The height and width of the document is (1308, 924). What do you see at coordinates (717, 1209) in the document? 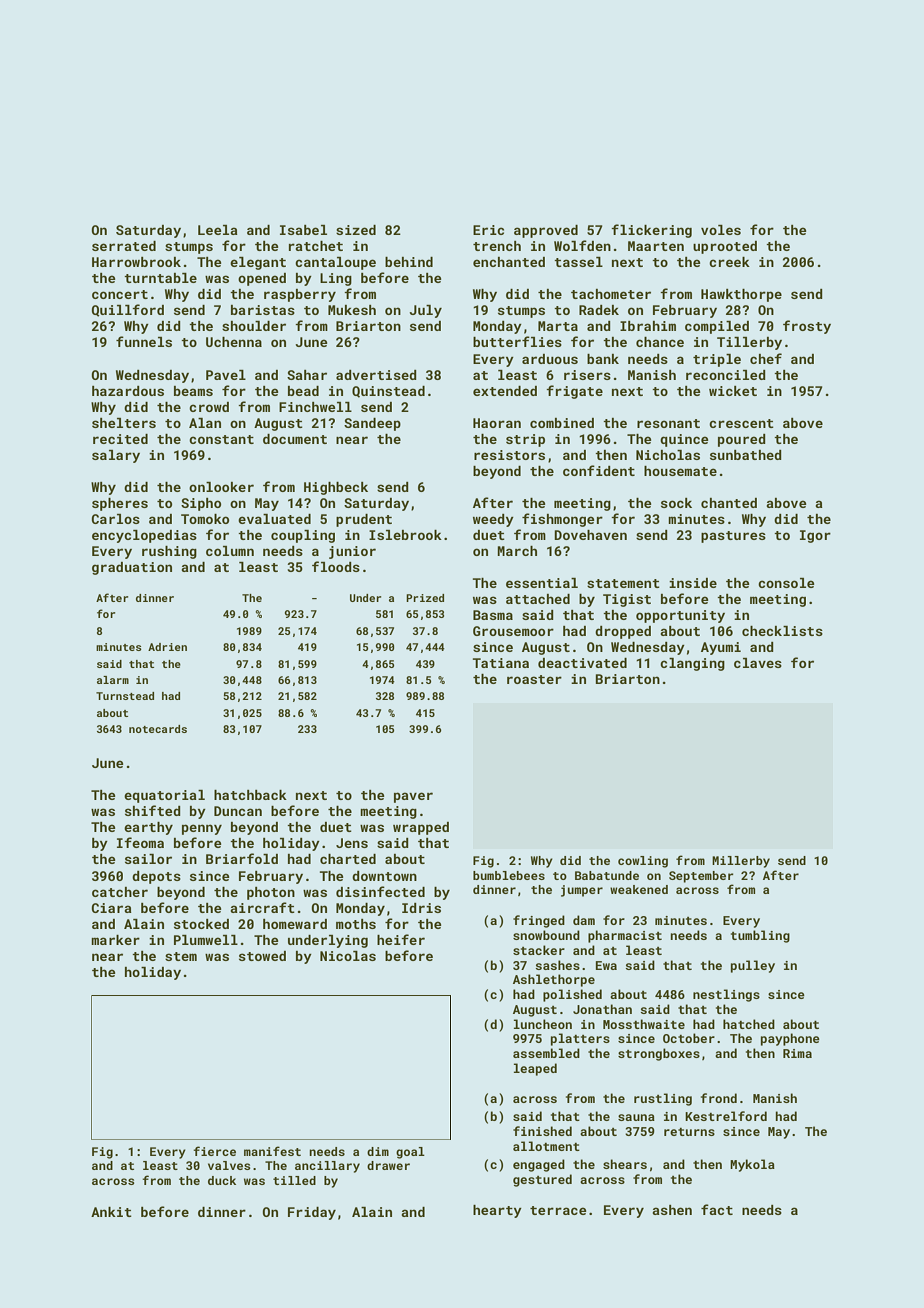
I see `fact` at bounding box center [717, 1209].
